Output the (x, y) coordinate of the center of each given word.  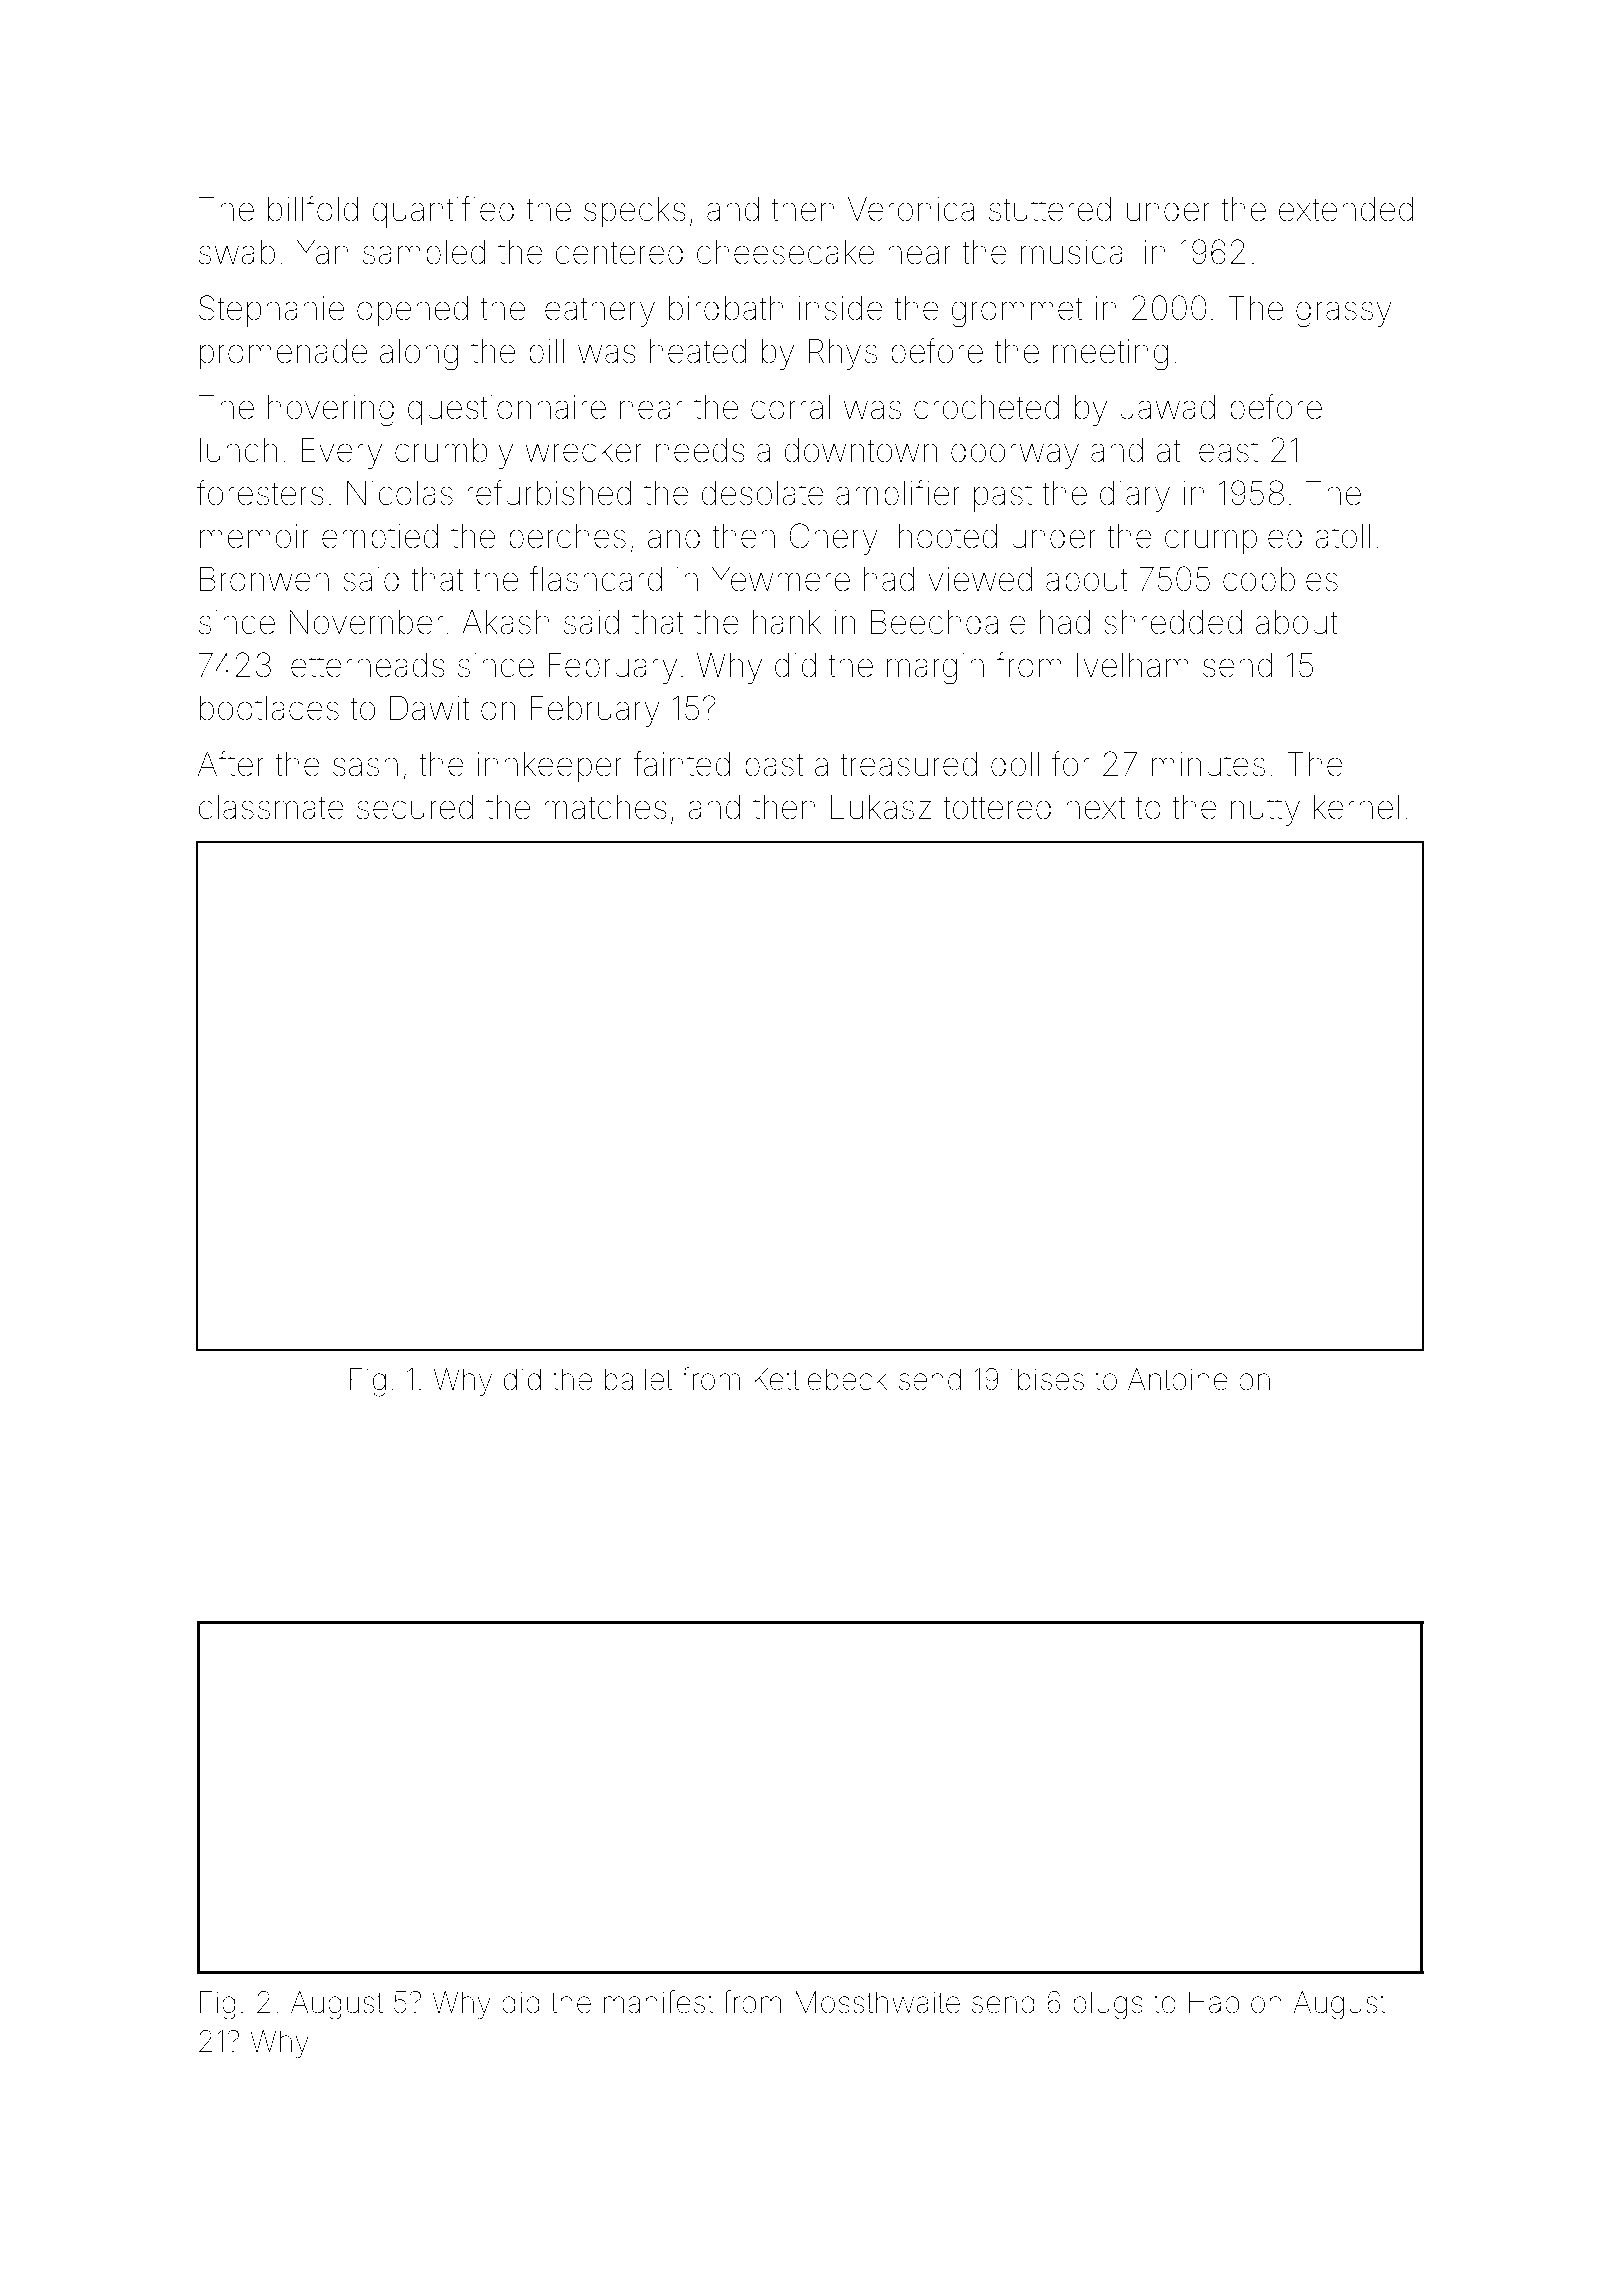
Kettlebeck (820, 1379)
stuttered (1050, 209)
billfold (313, 208)
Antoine (1178, 1379)
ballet (638, 1379)
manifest (659, 2002)
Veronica (911, 209)
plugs (1108, 2005)
